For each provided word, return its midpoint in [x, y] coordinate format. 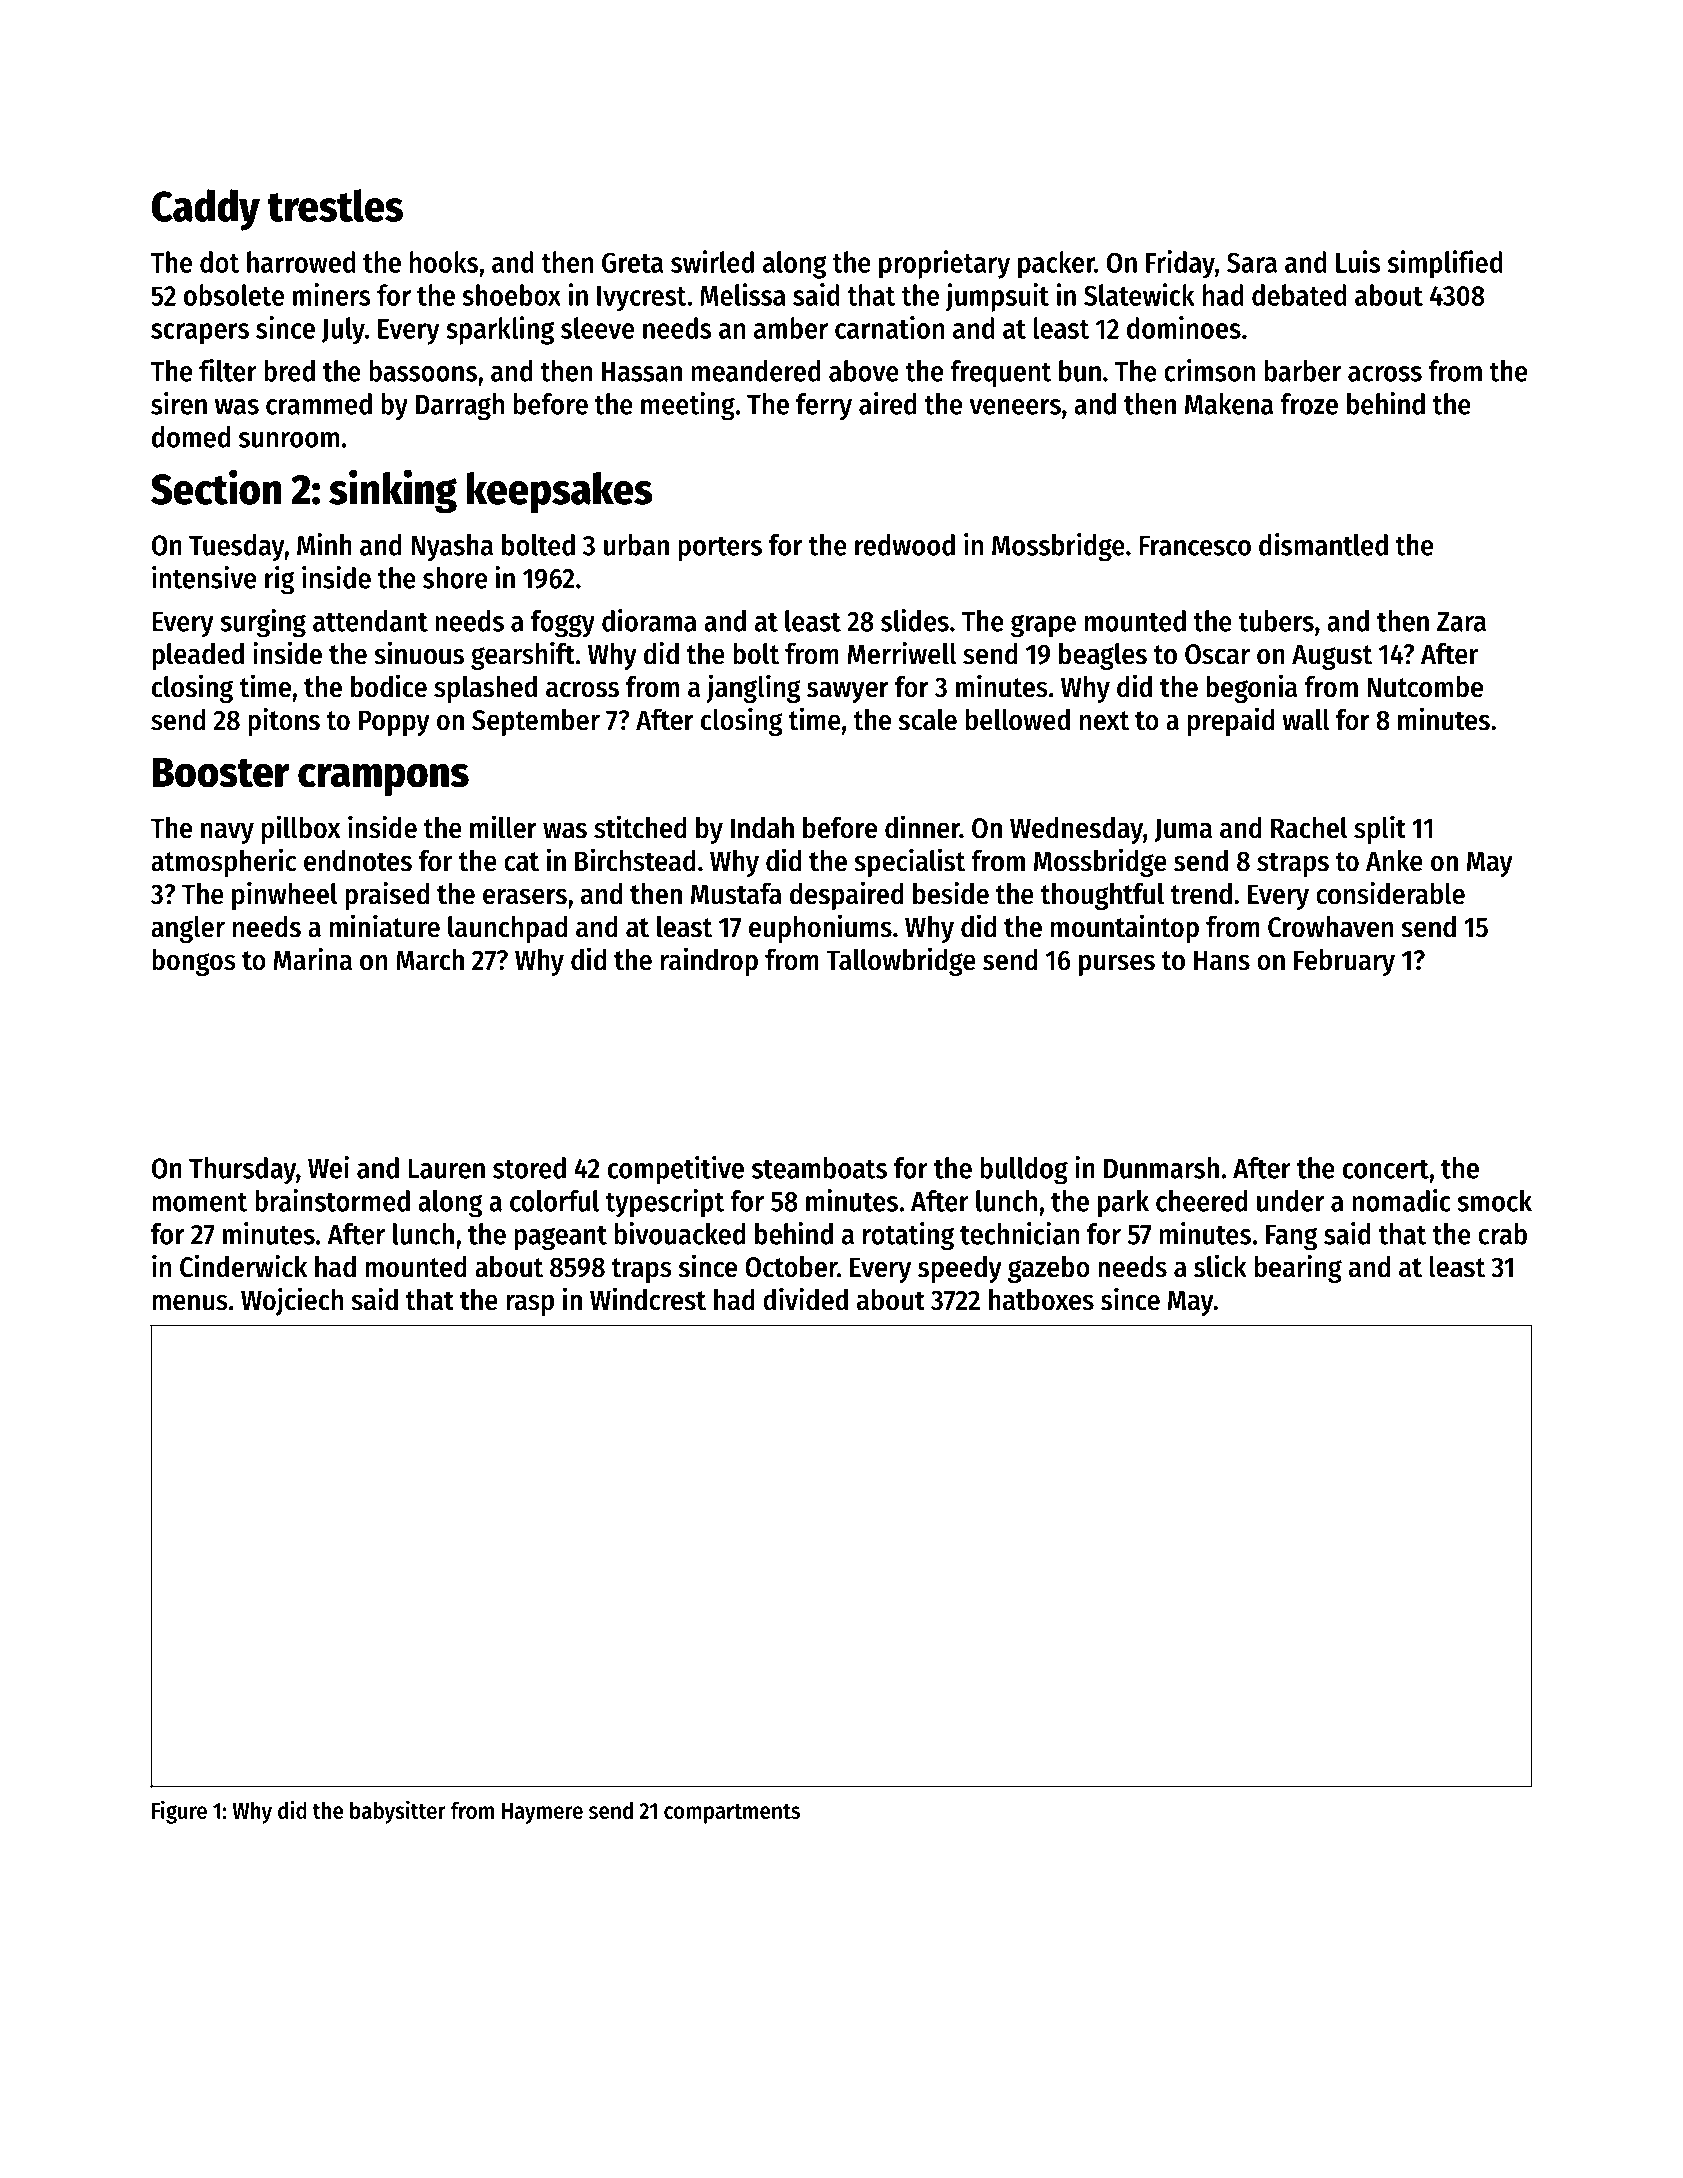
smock [1494, 1201]
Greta [632, 262]
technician [1019, 1233]
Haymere [542, 1813]
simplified [1445, 264]
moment [200, 1202]
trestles [335, 205]
